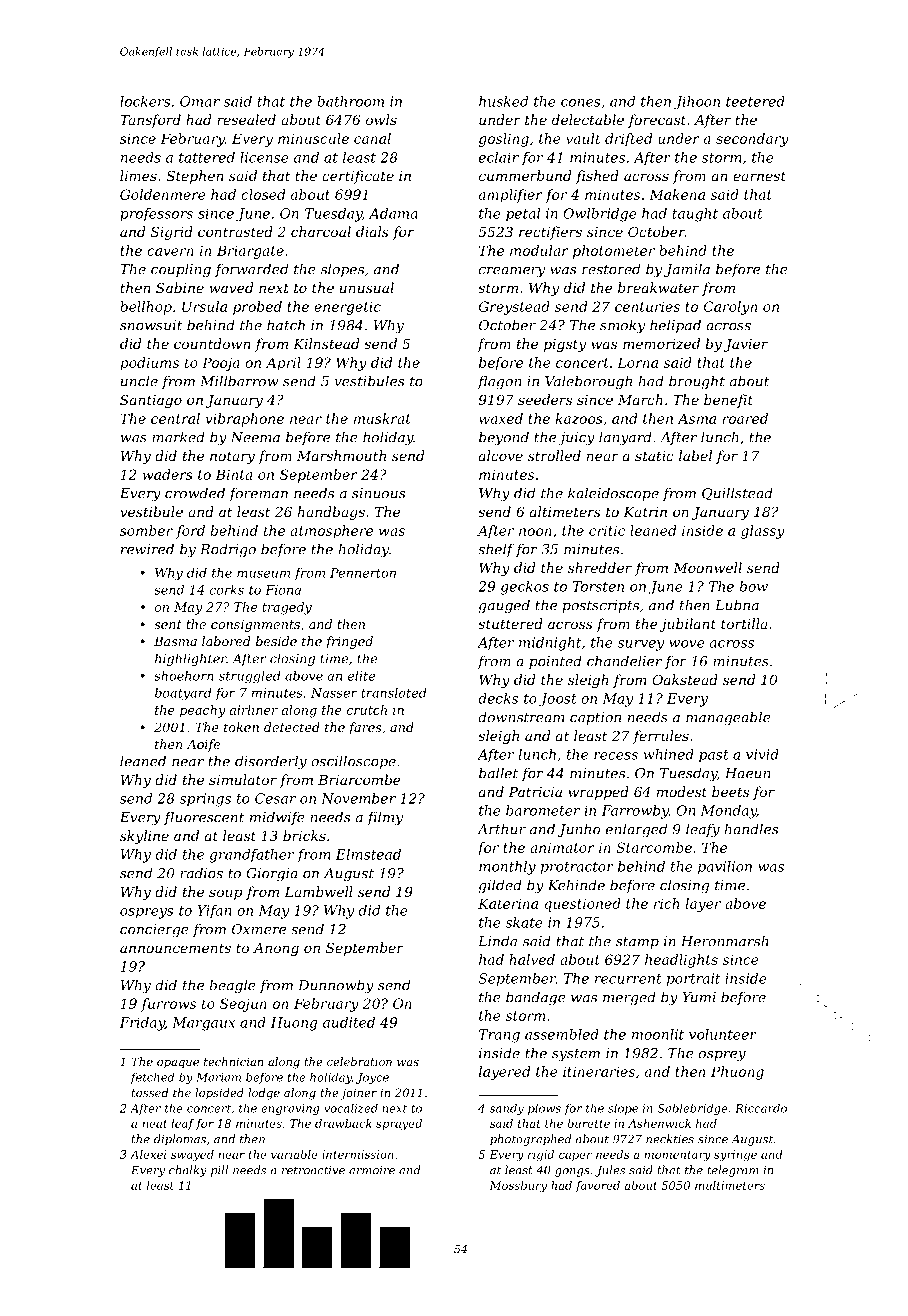 The height and width of the screenshot is (1316, 908). I want to click on taught, so click(695, 215).
